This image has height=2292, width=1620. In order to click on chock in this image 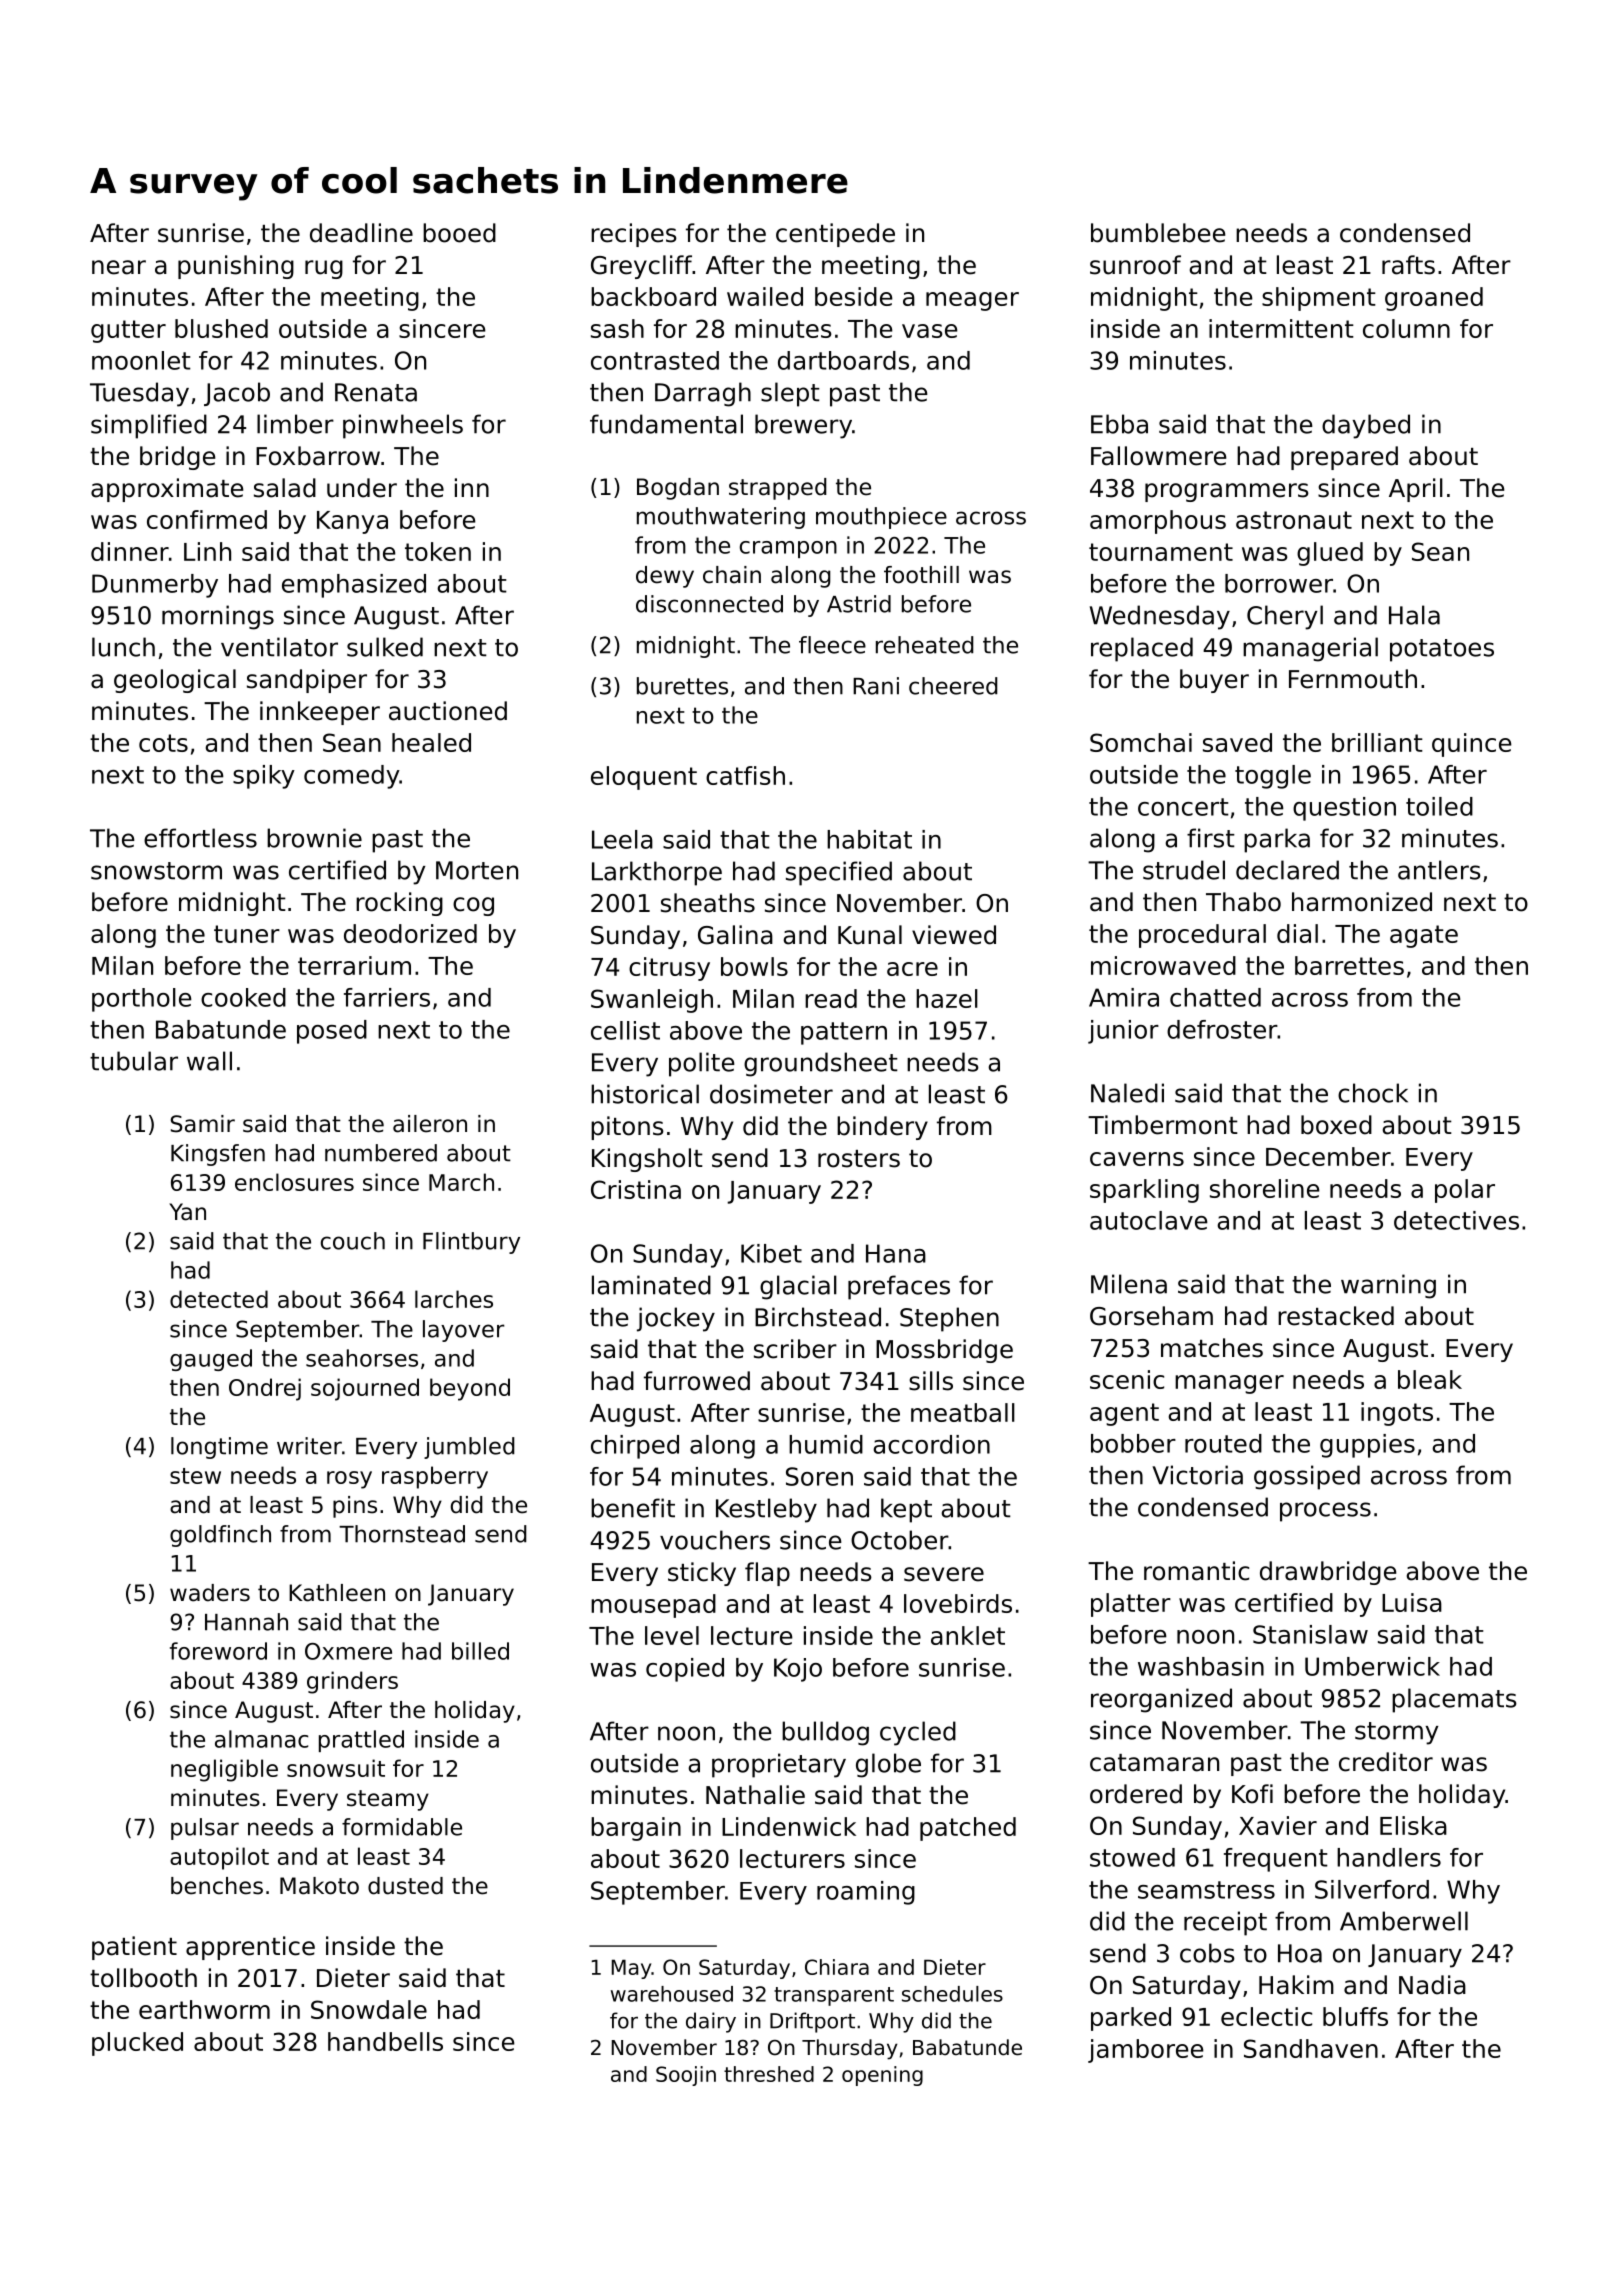, I will do `click(1373, 1093)`.
